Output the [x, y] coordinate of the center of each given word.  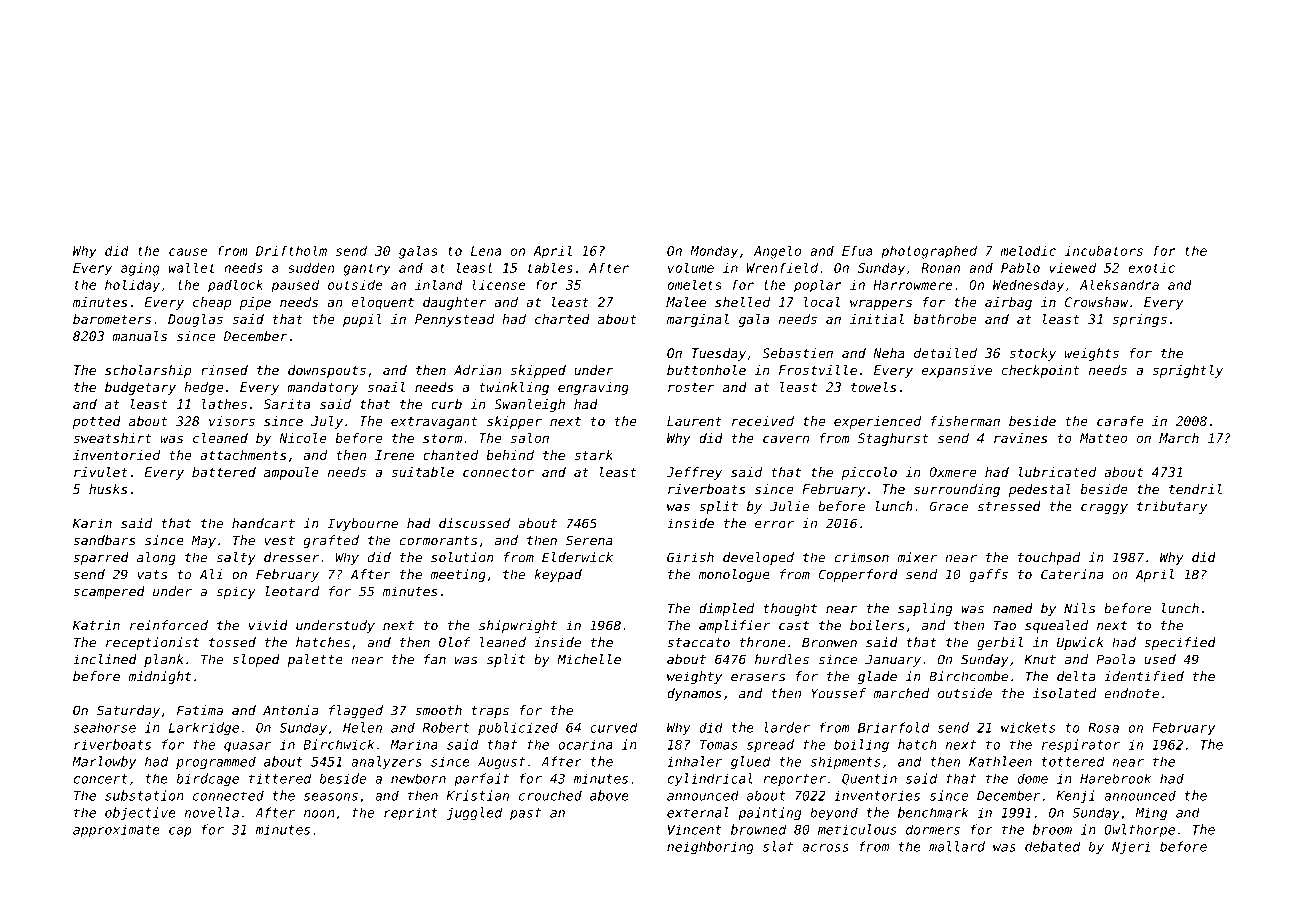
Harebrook [1115, 778]
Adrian [478, 370]
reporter [795, 780]
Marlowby [104, 762]
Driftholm [291, 250]
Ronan [940, 268]
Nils [1079, 608]
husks [108, 489]
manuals [139, 336]
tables [550, 267]
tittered [280, 778]
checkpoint [1041, 371]
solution [462, 557]
